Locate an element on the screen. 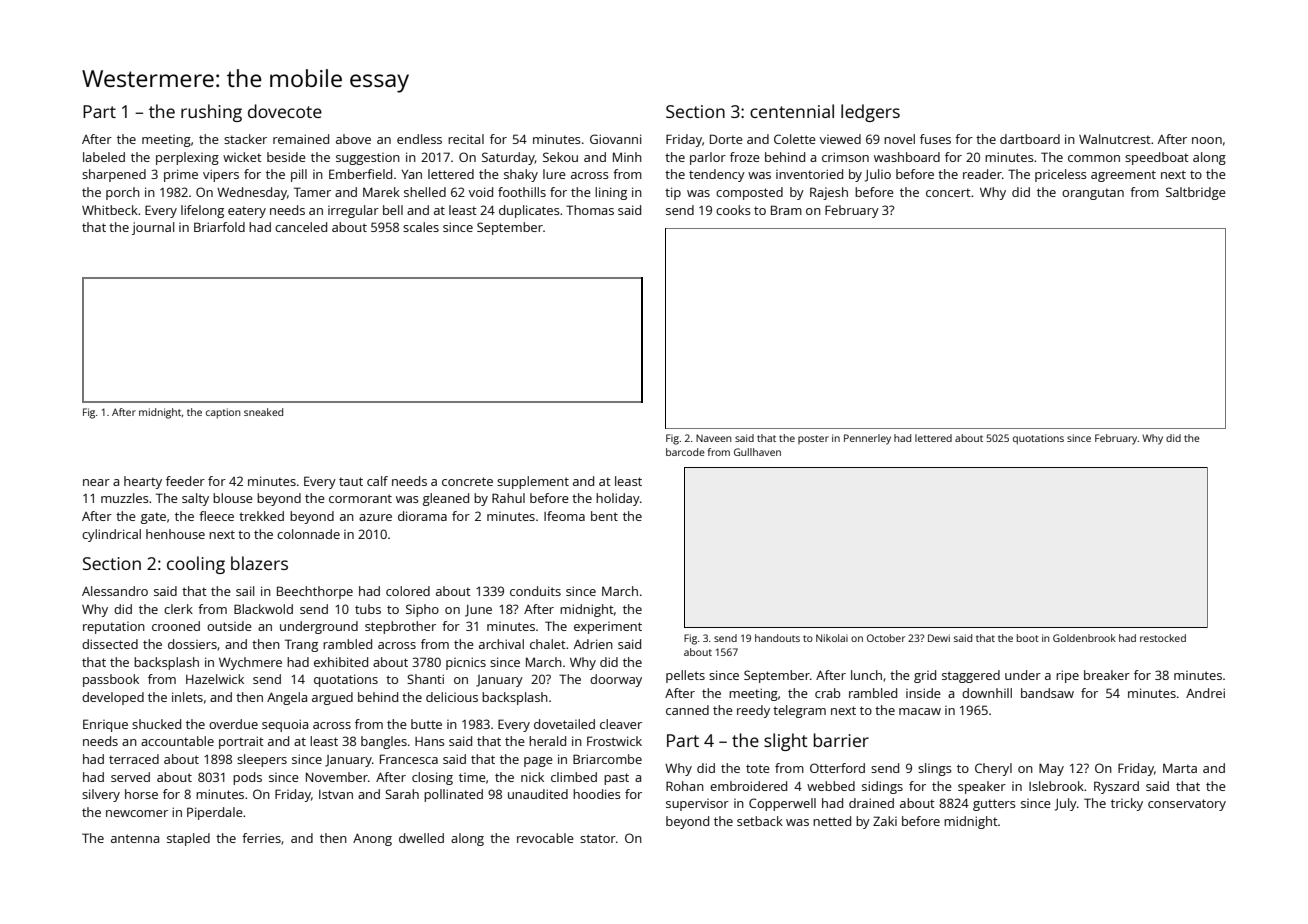 This screenshot has height=924, width=1308. canceled is located at coordinates (301, 227).
